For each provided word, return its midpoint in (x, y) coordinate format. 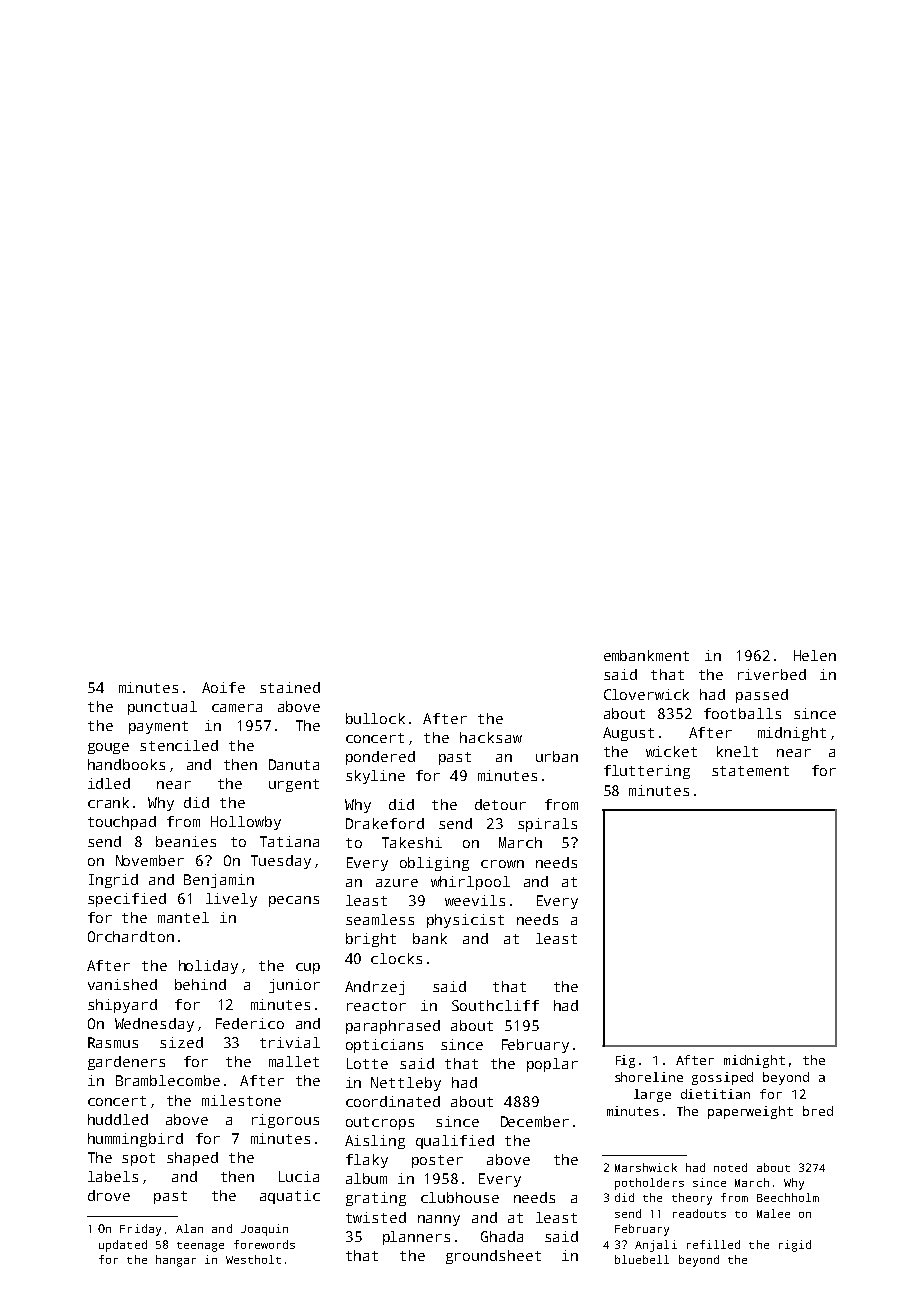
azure (397, 883)
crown (502, 864)
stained (290, 687)
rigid (795, 1246)
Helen (815, 655)
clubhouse (460, 1197)
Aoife (223, 687)
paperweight (750, 1112)
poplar (552, 1065)
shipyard (122, 1006)
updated (123, 1246)
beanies (186, 841)
